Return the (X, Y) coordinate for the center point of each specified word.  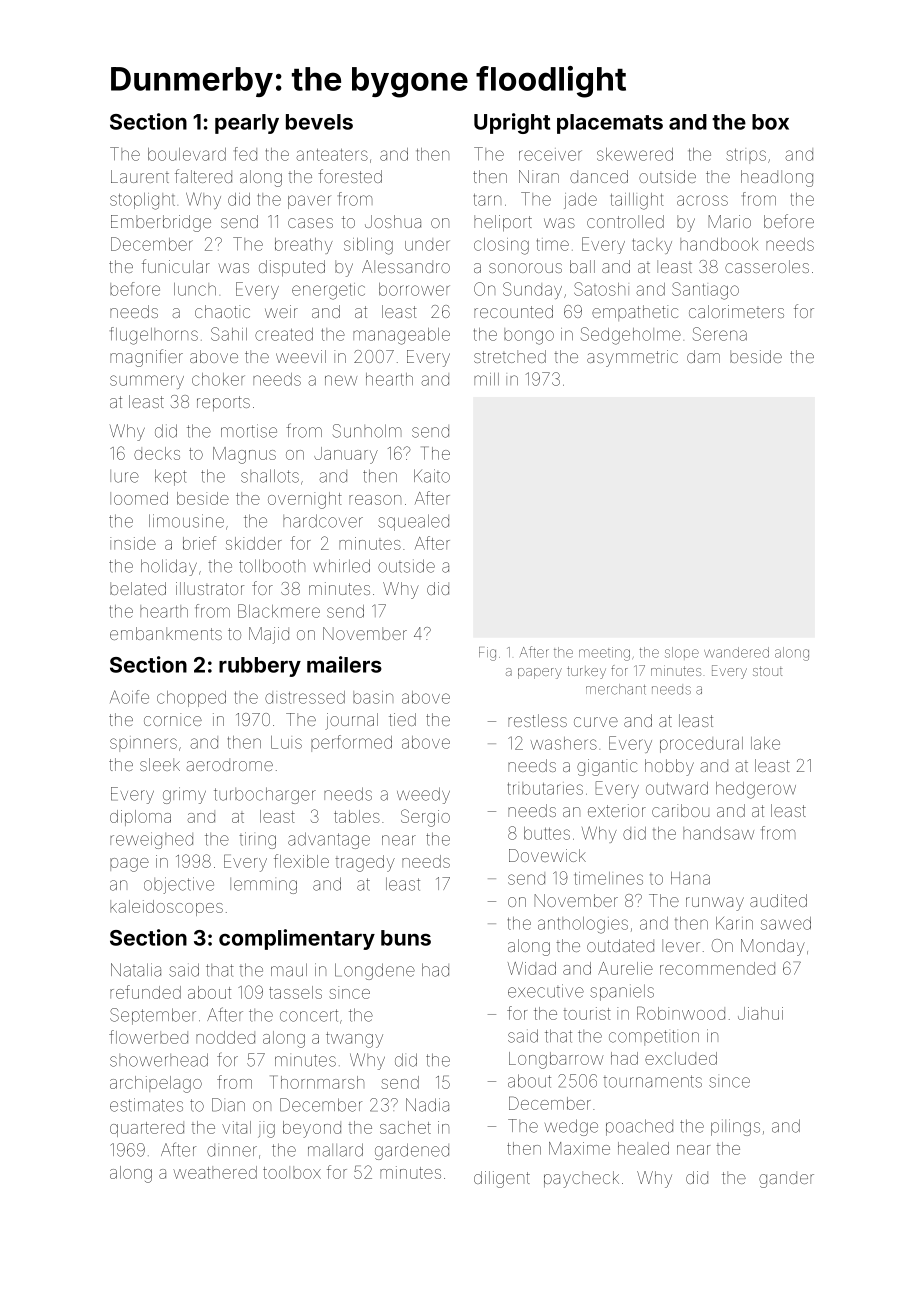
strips (746, 156)
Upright (512, 123)
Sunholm (366, 431)
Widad (532, 968)
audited (778, 900)
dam (703, 356)
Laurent (140, 176)
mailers (344, 664)
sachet (405, 1127)
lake (765, 743)
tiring (257, 840)
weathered (215, 1172)
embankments (166, 633)
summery (147, 382)
